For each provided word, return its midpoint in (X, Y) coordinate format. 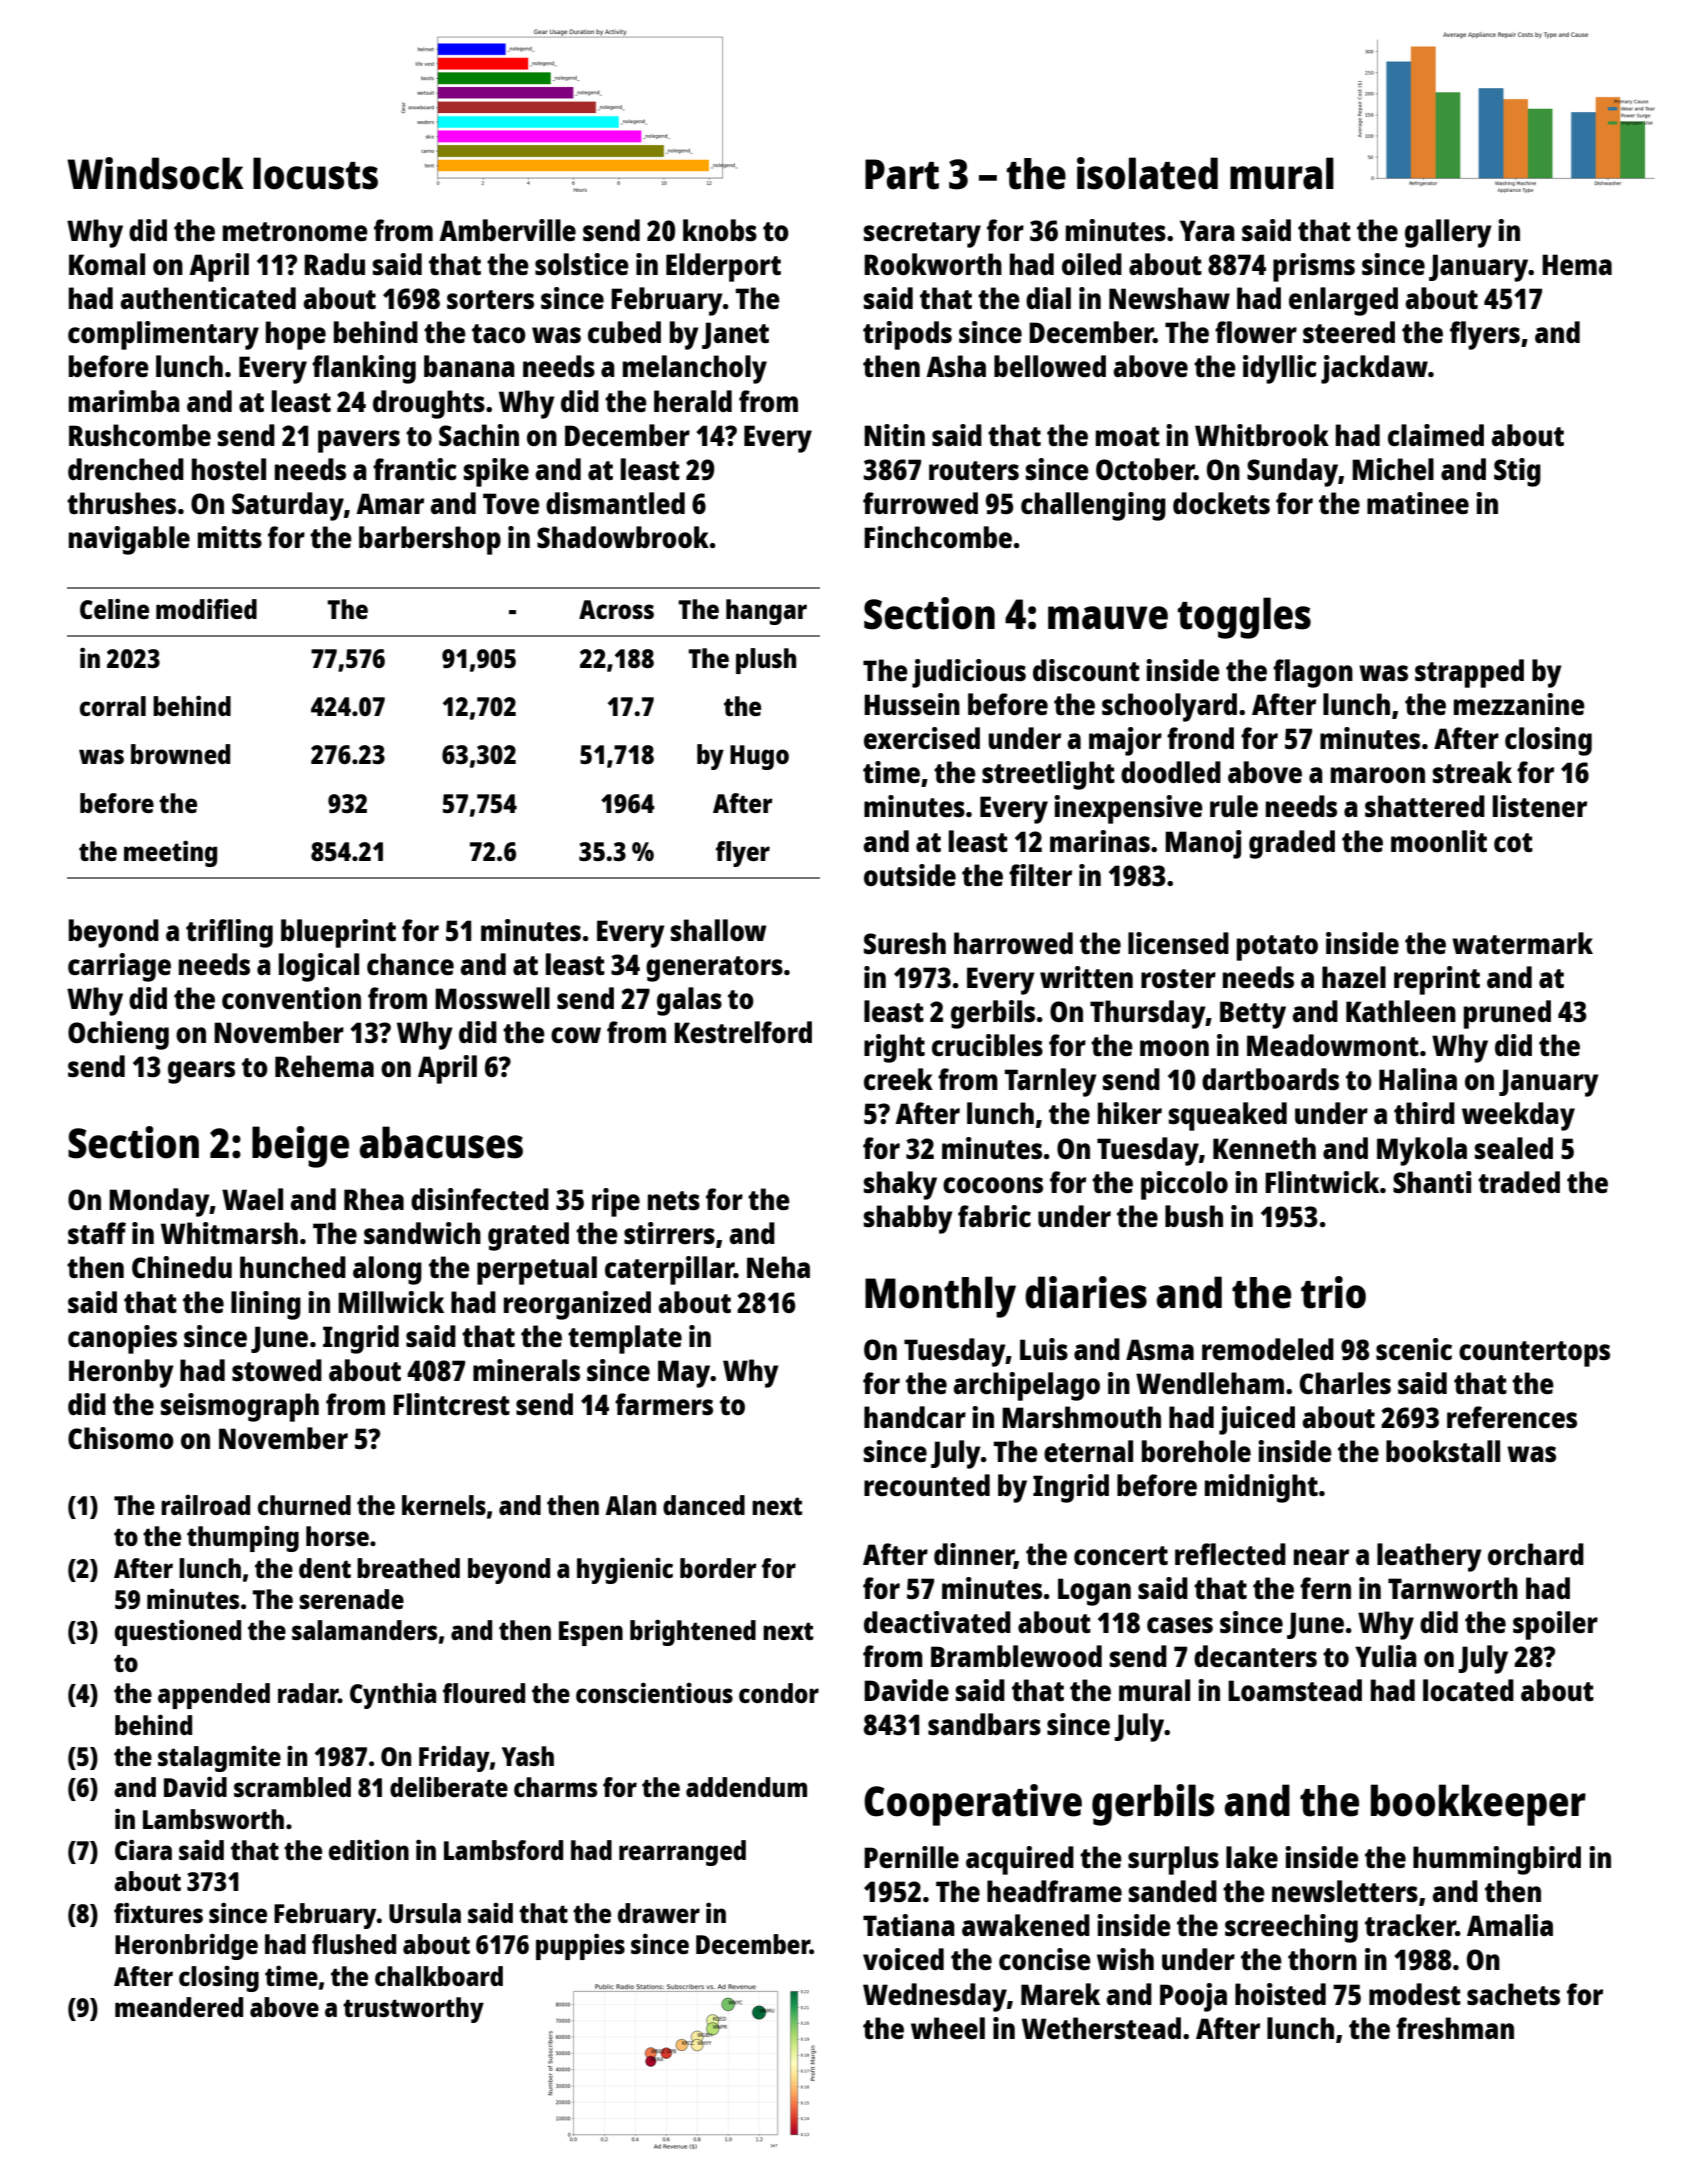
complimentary (163, 335)
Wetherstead (1101, 2028)
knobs (720, 230)
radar (308, 1693)
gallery (1448, 233)
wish (1125, 1959)
